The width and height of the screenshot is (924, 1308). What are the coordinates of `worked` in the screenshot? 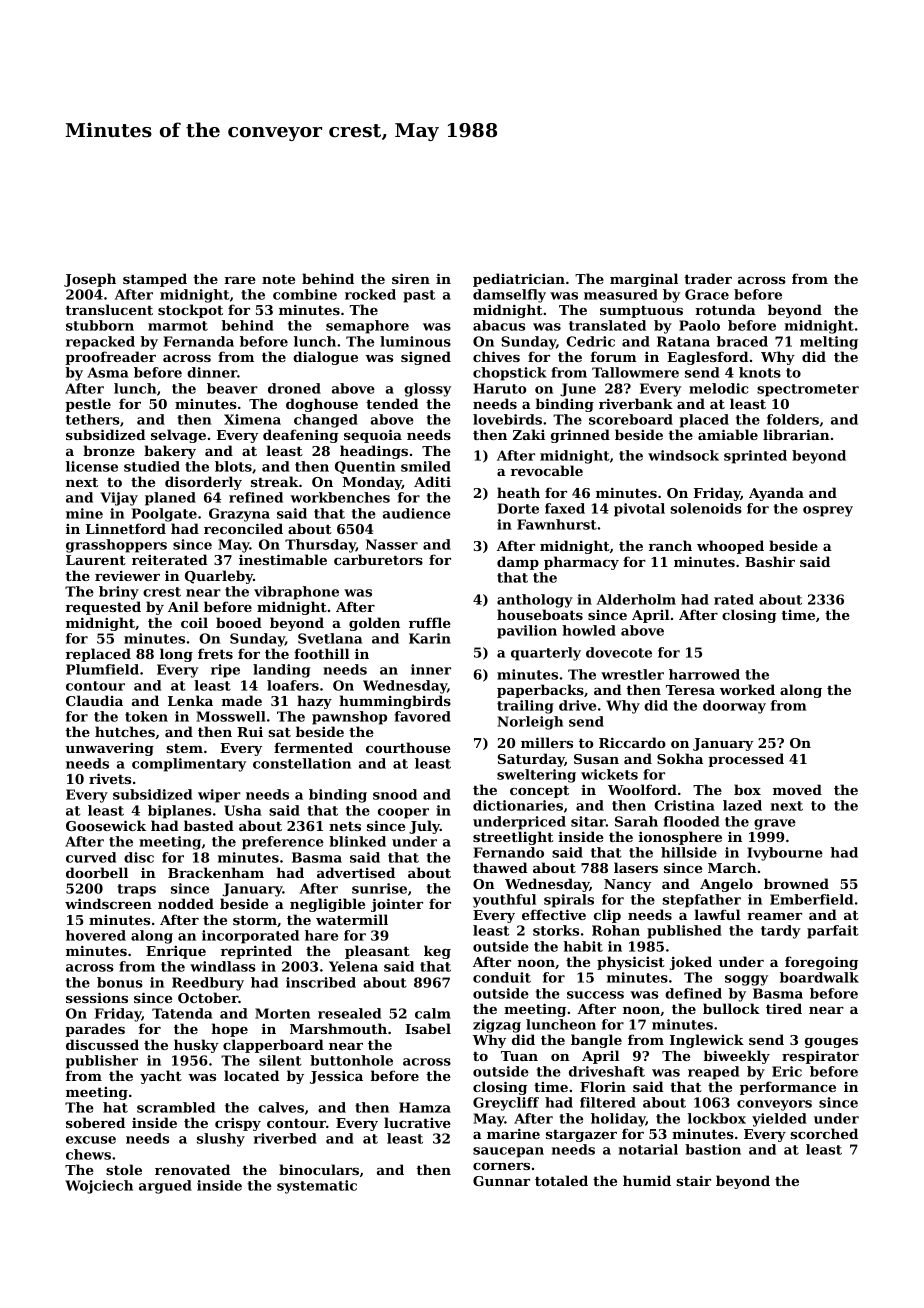 It's located at (747, 689).
